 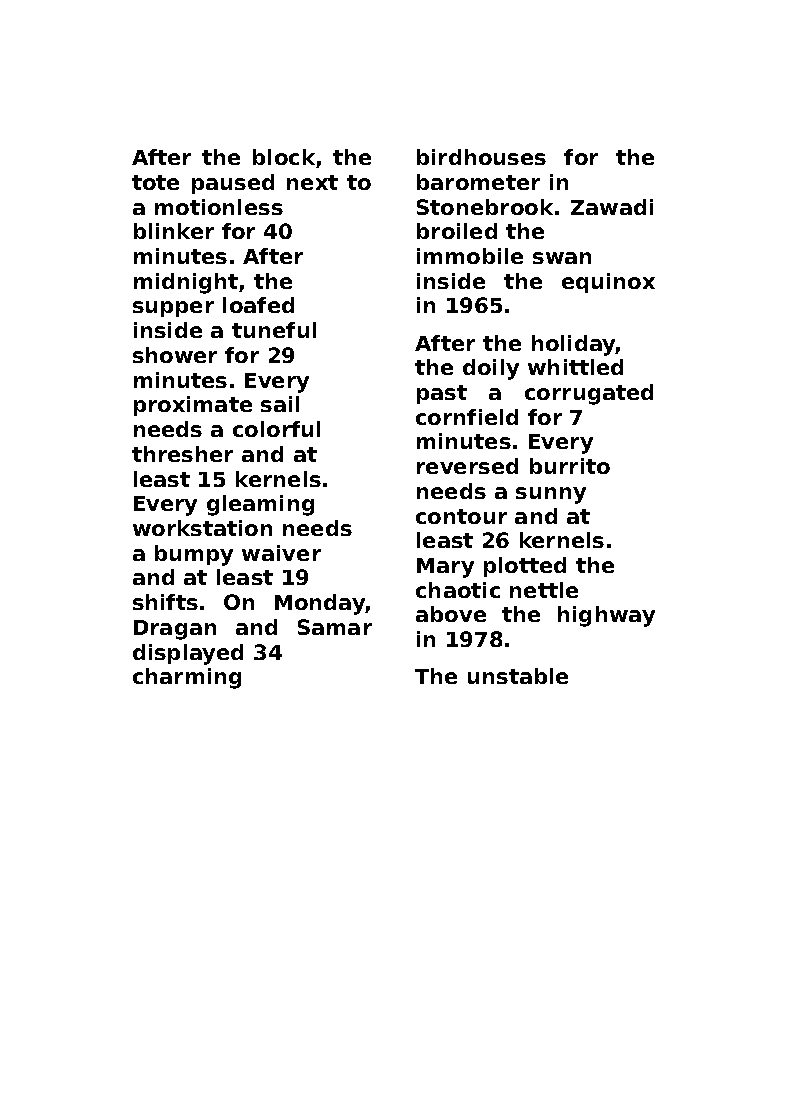 I want to click on paused, so click(x=233, y=184).
